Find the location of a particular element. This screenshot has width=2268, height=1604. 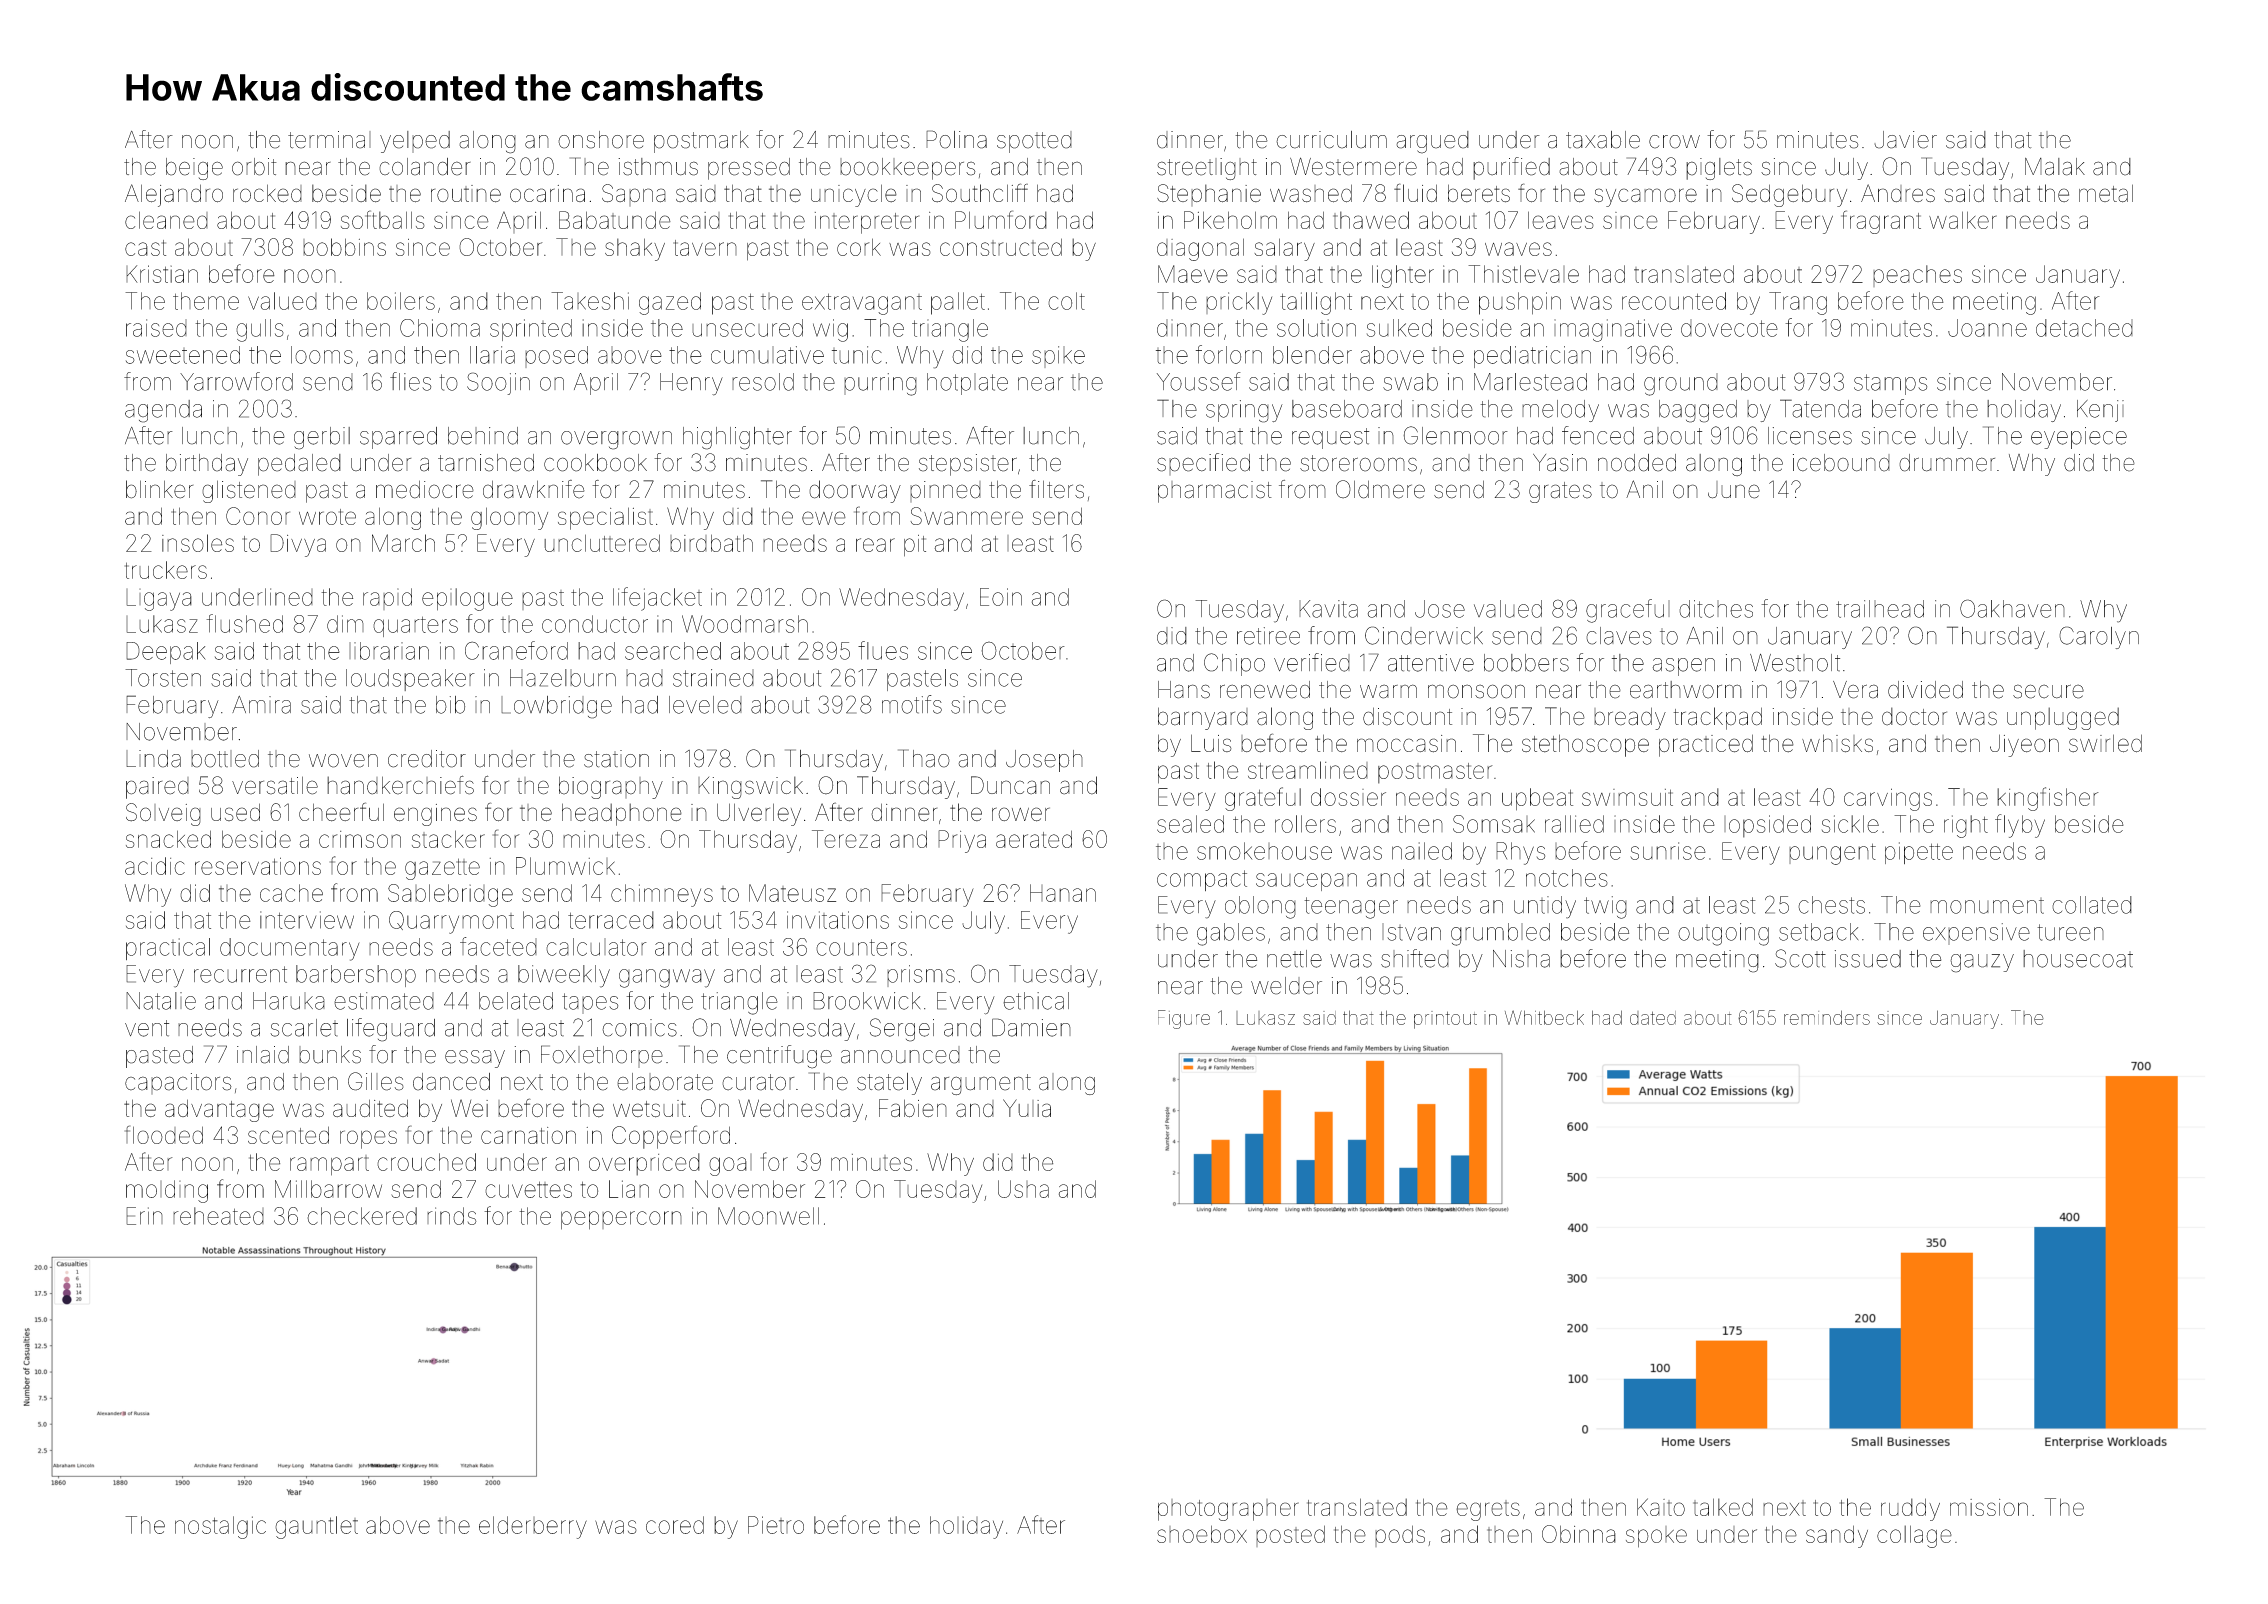

Oldmere is located at coordinates (1380, 489).
